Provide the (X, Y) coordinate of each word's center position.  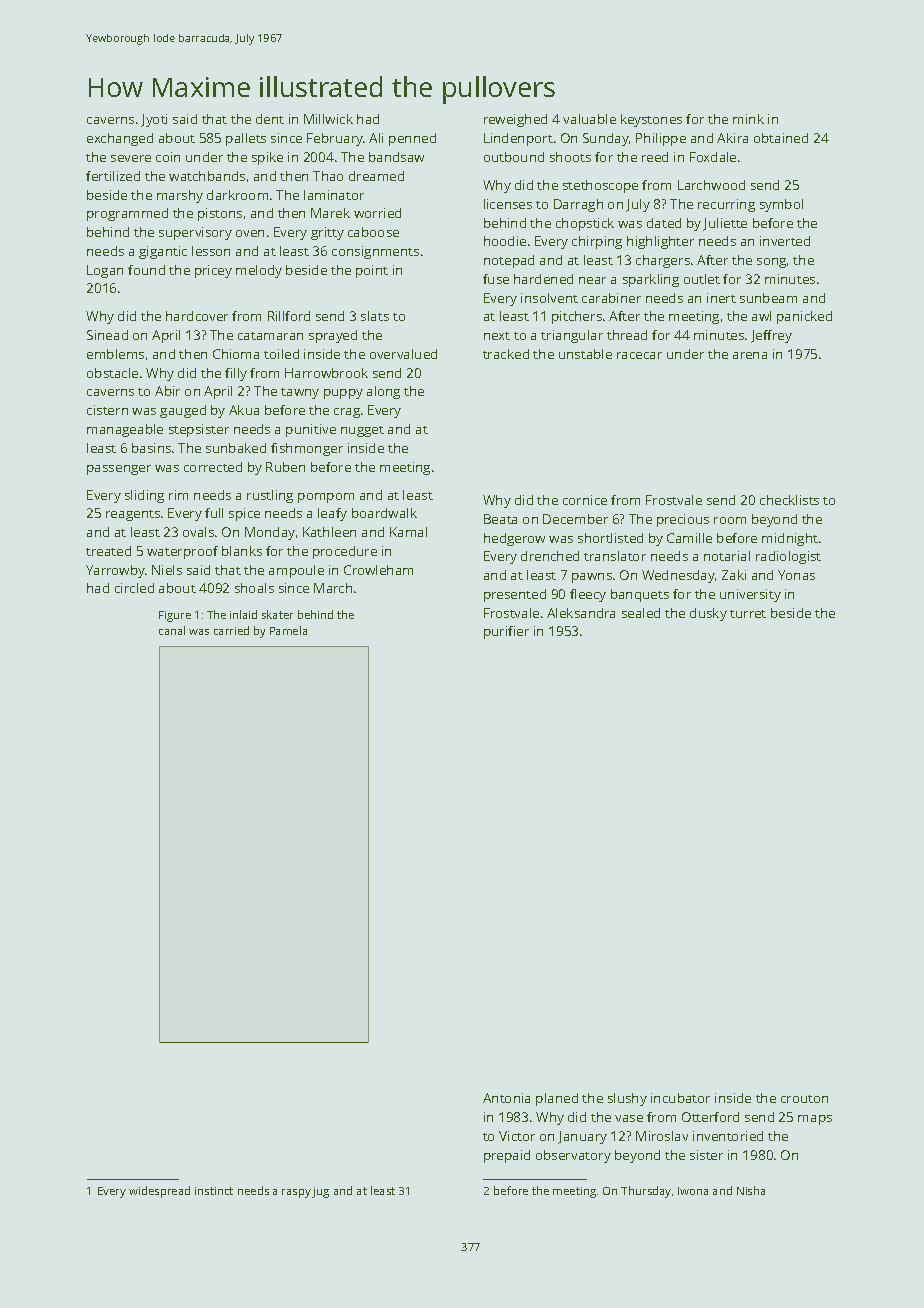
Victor (517, 1136)
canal (172, 630)
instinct (214, 1191)
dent (270, 119)
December (575, 519)
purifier (506, 632)
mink (748, 119)
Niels (167, 570)
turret (748, 614)
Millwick (328, 119)
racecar (639, 355)
